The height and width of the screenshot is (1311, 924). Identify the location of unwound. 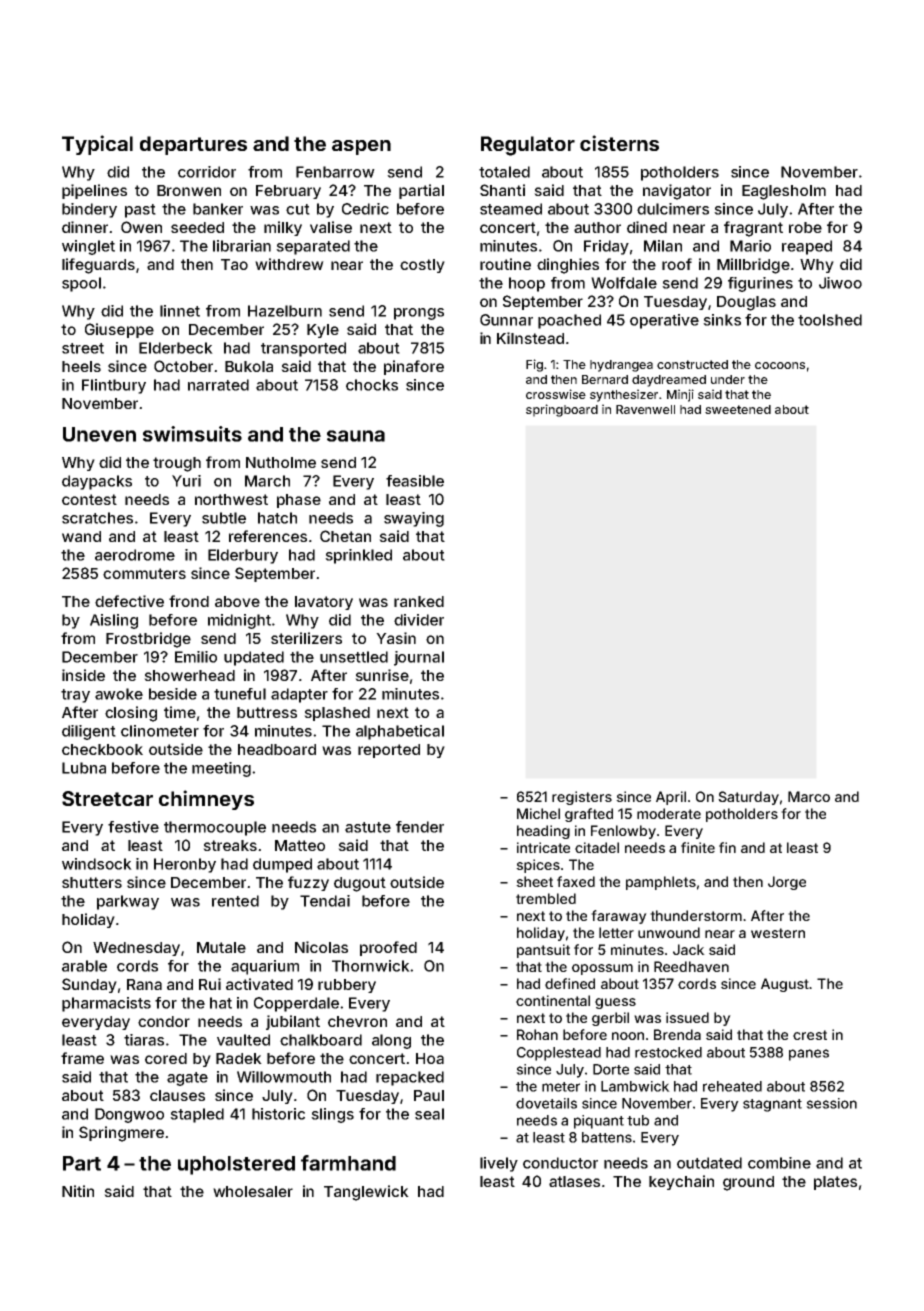
(669, 932).
